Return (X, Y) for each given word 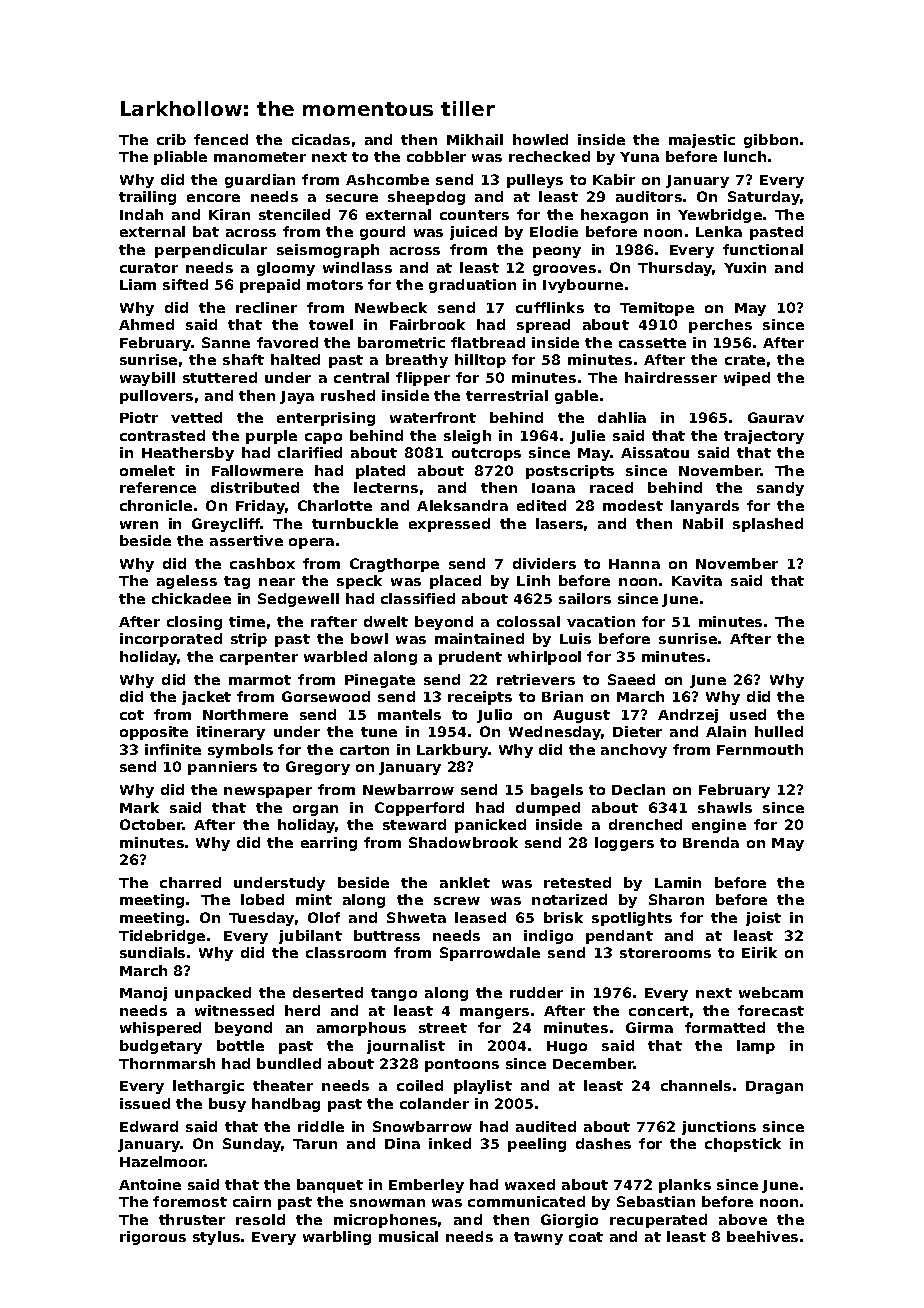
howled (540, 139)
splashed (768, 525)
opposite (154, 733)
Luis (575, 638)
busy (227, 1105)
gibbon (771, 141)
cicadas (321, 139)
